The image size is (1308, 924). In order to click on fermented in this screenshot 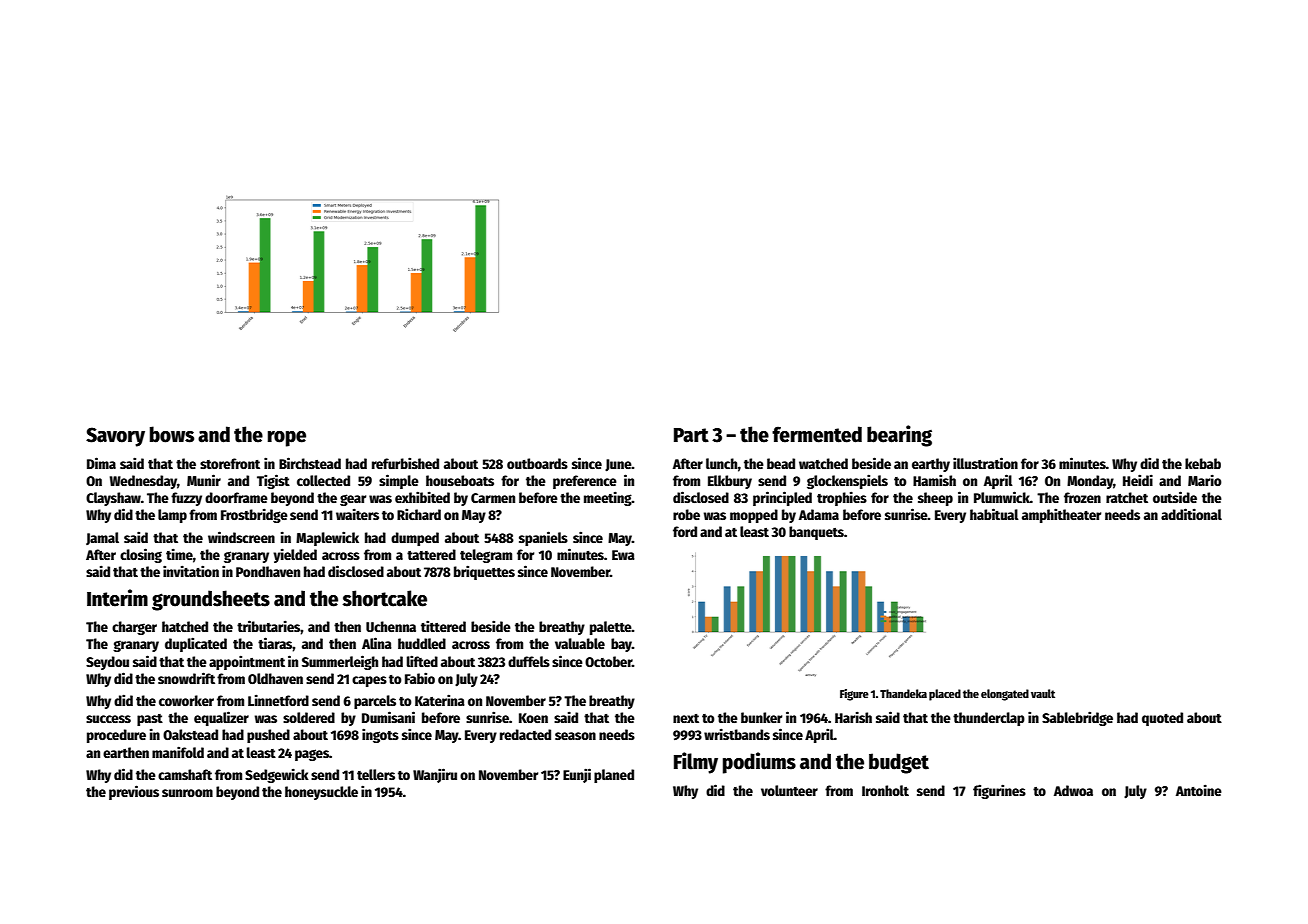, I will do `click(817, 434)`.
